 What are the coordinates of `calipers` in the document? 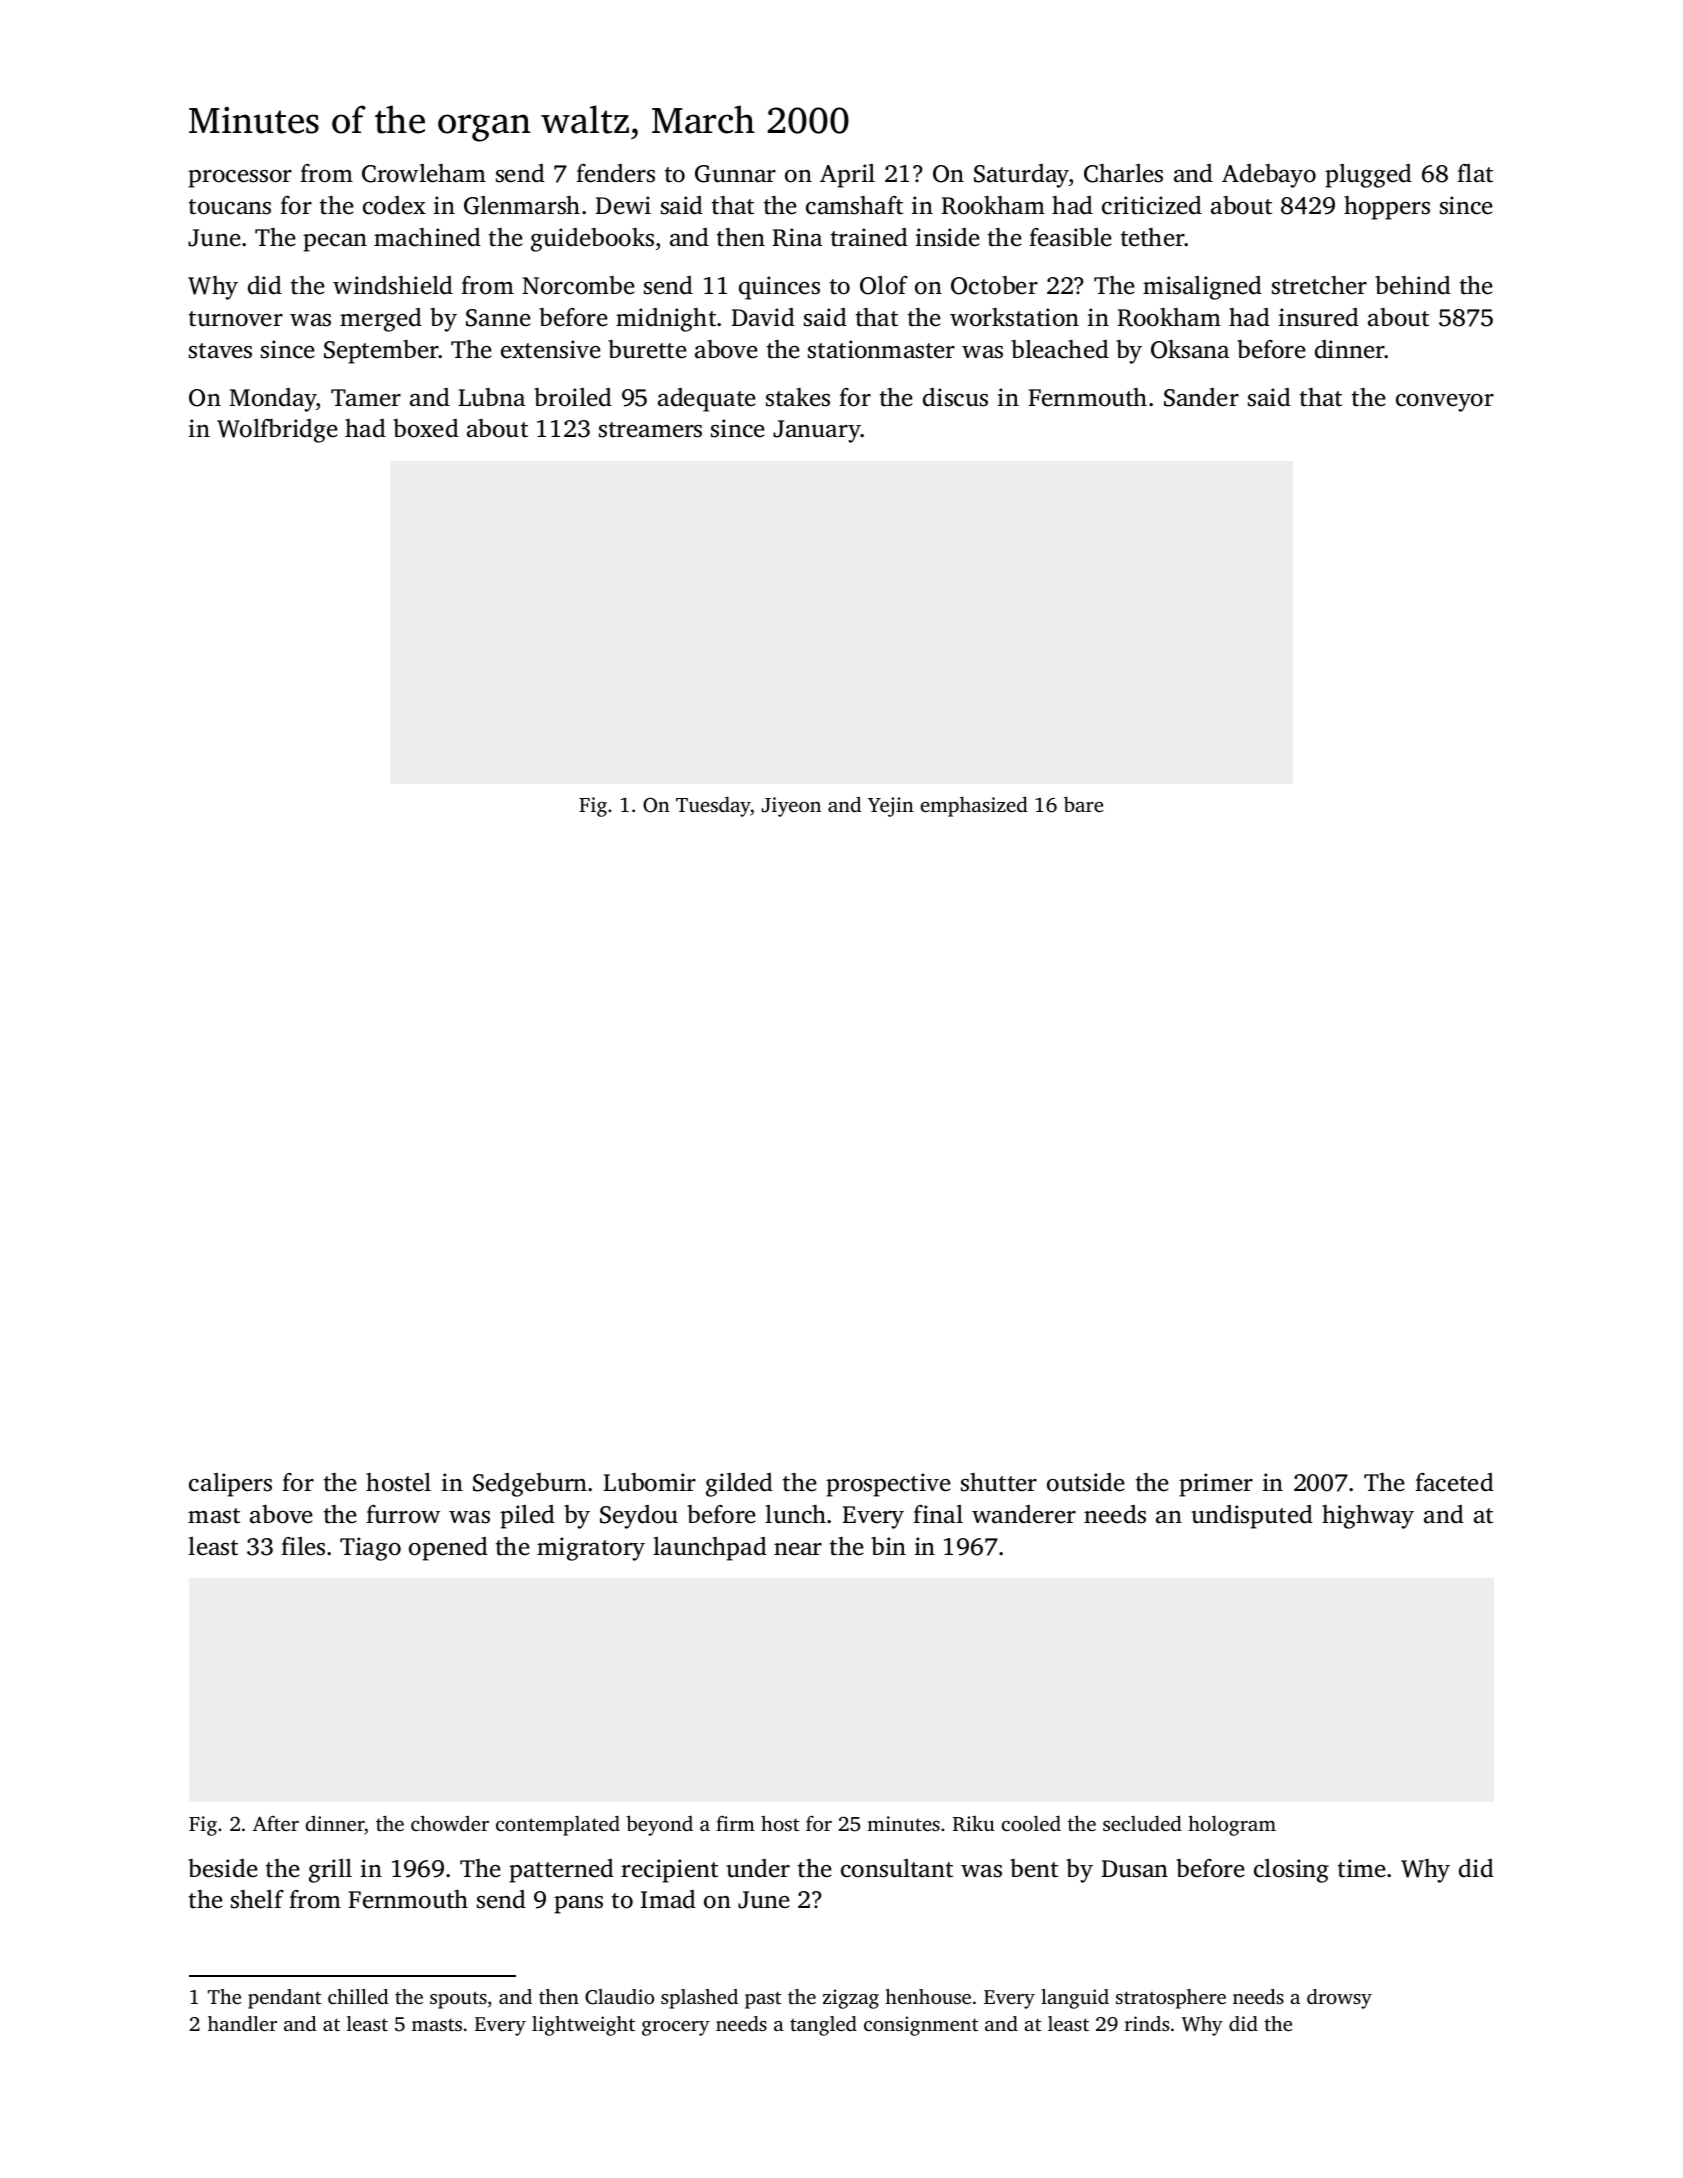 It's located at (230, 1485).
